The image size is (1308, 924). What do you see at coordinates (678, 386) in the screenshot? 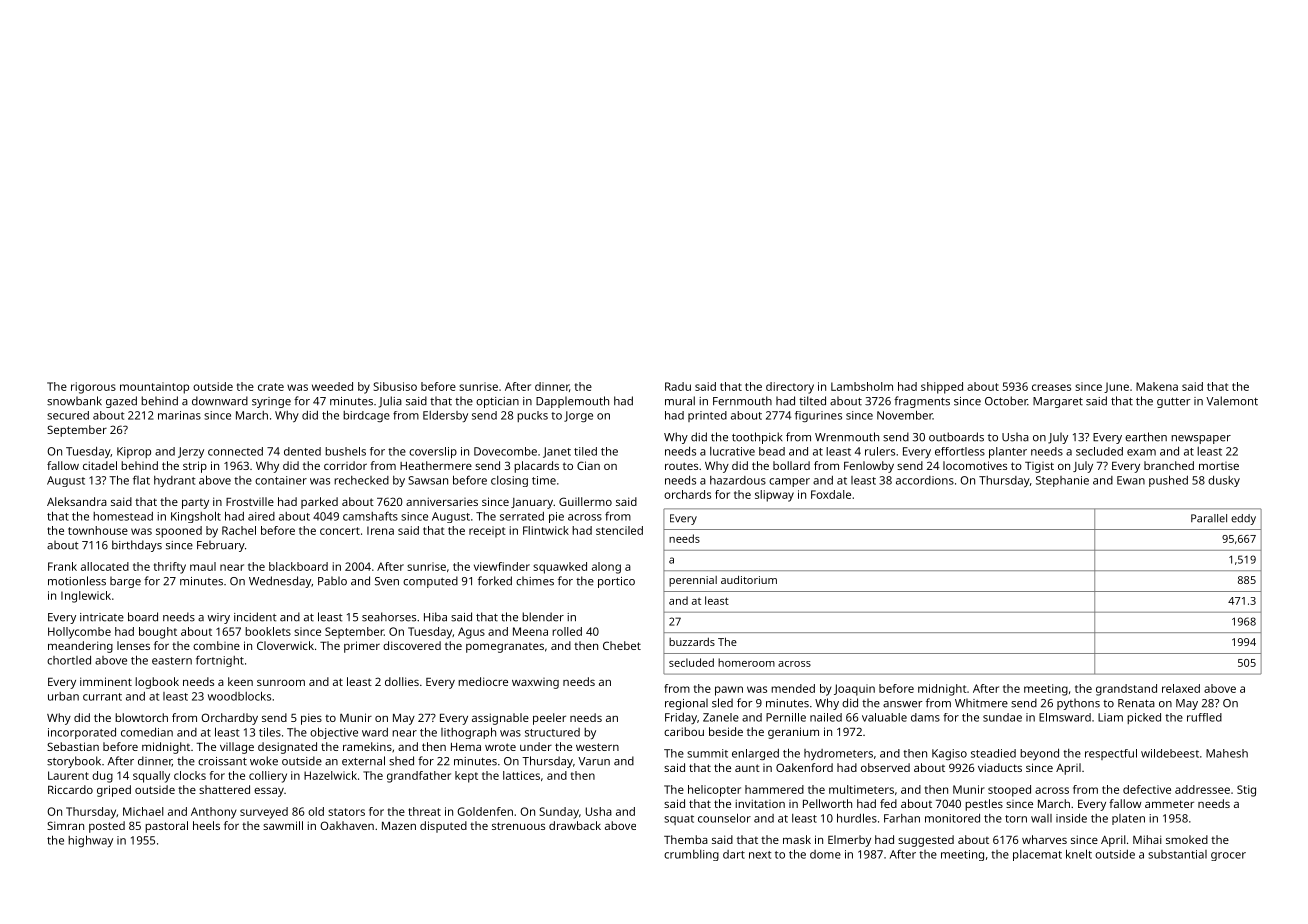
I see `Radu` at bounding box center [678, 386].
